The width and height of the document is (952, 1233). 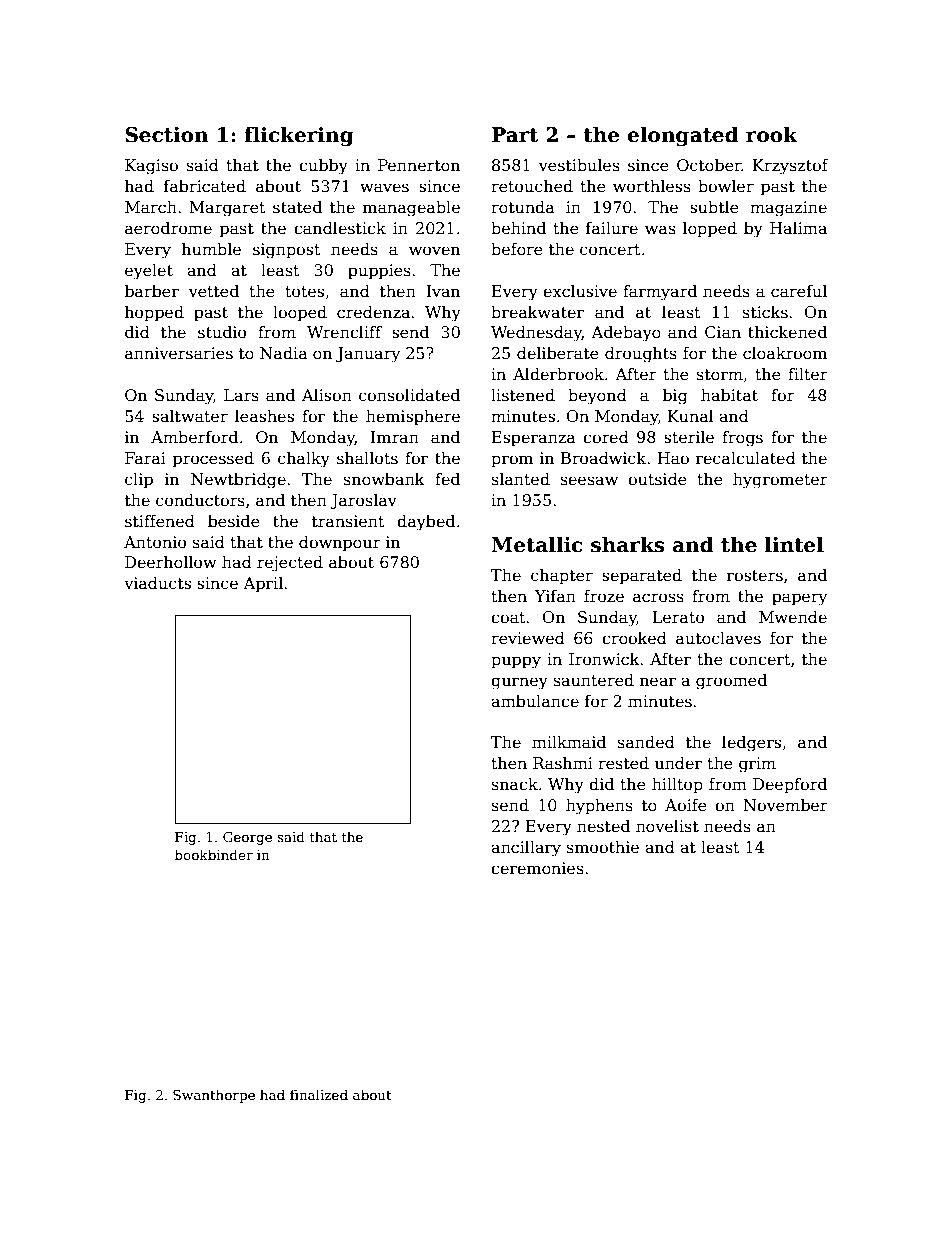 What do you see at coordinates (263, 585) in the document?
I see `April` at bounding box center [263, 585].
